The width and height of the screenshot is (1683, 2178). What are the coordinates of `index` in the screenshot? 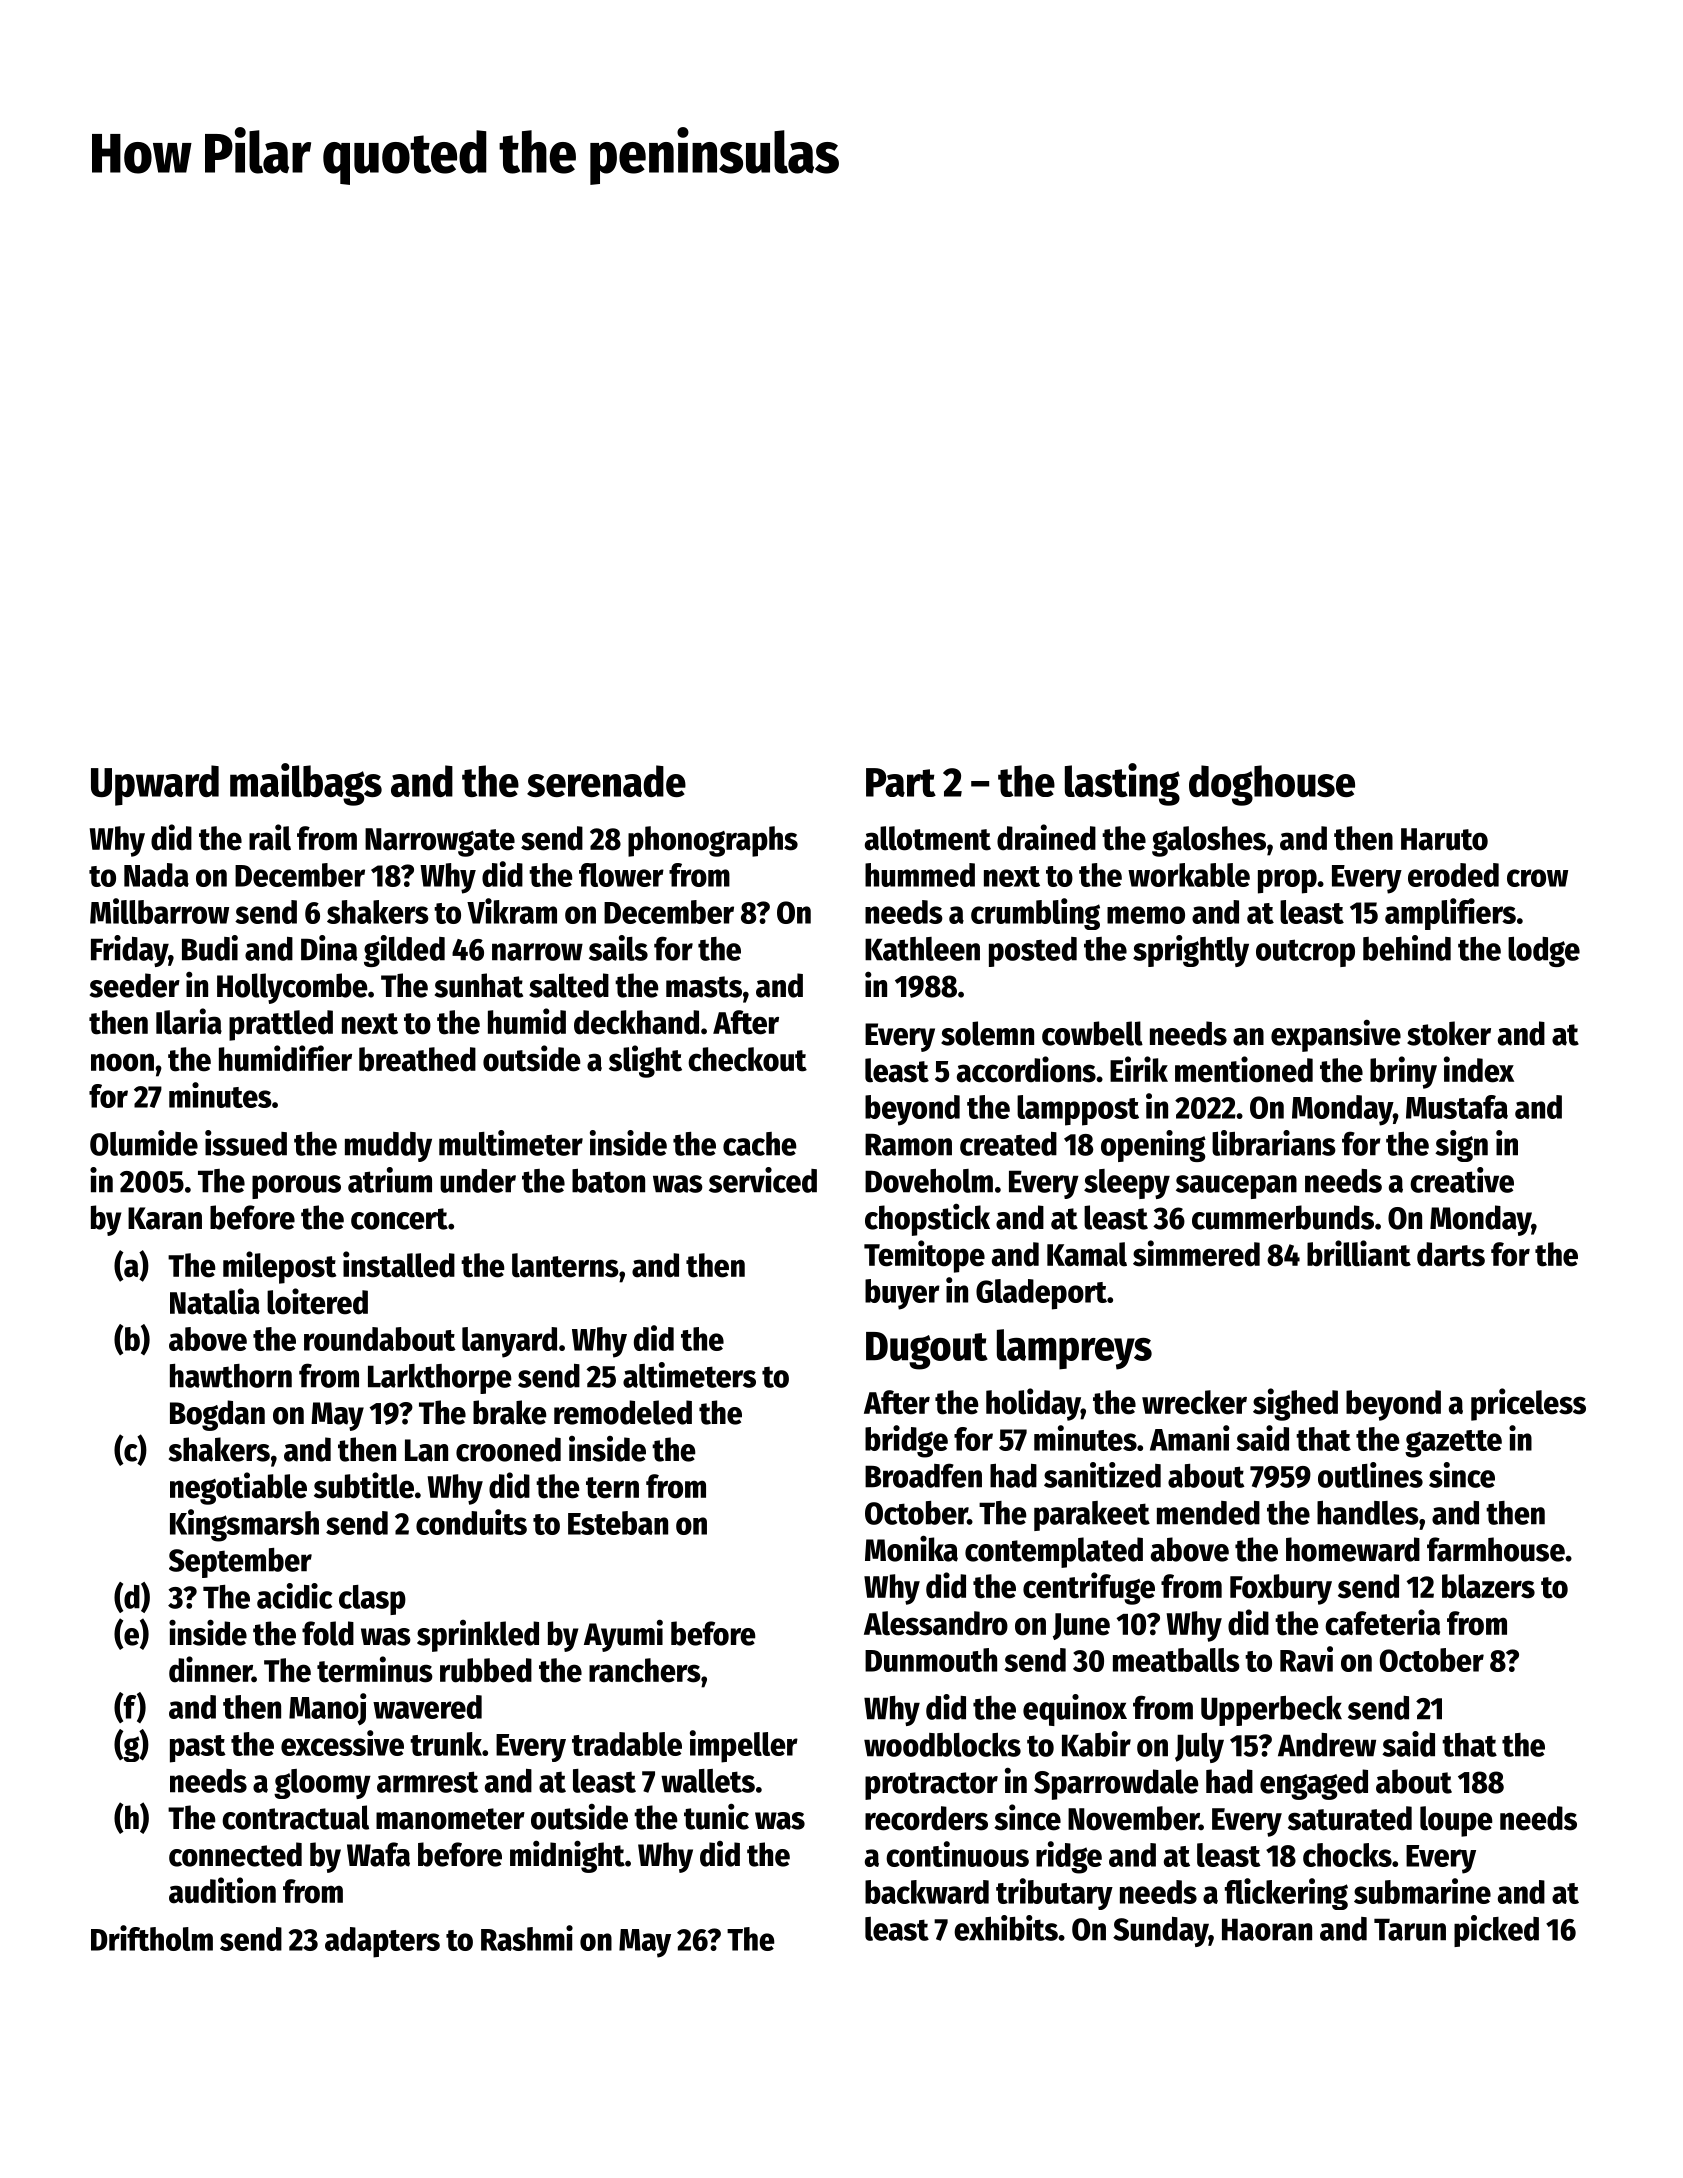 It's located at (1479, 1069).
